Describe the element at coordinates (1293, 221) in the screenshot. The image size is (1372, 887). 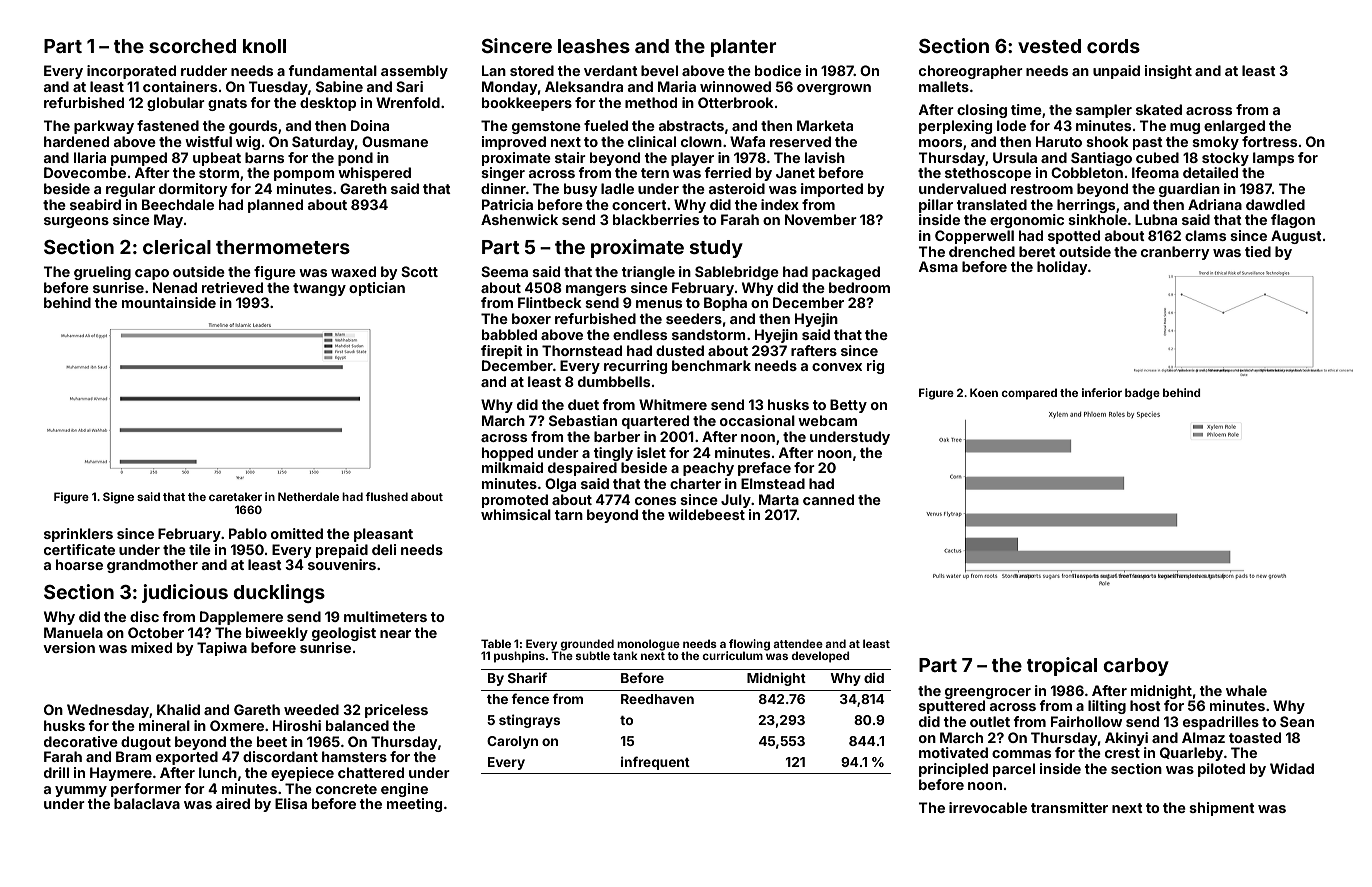
I see `flagon` at that location.
